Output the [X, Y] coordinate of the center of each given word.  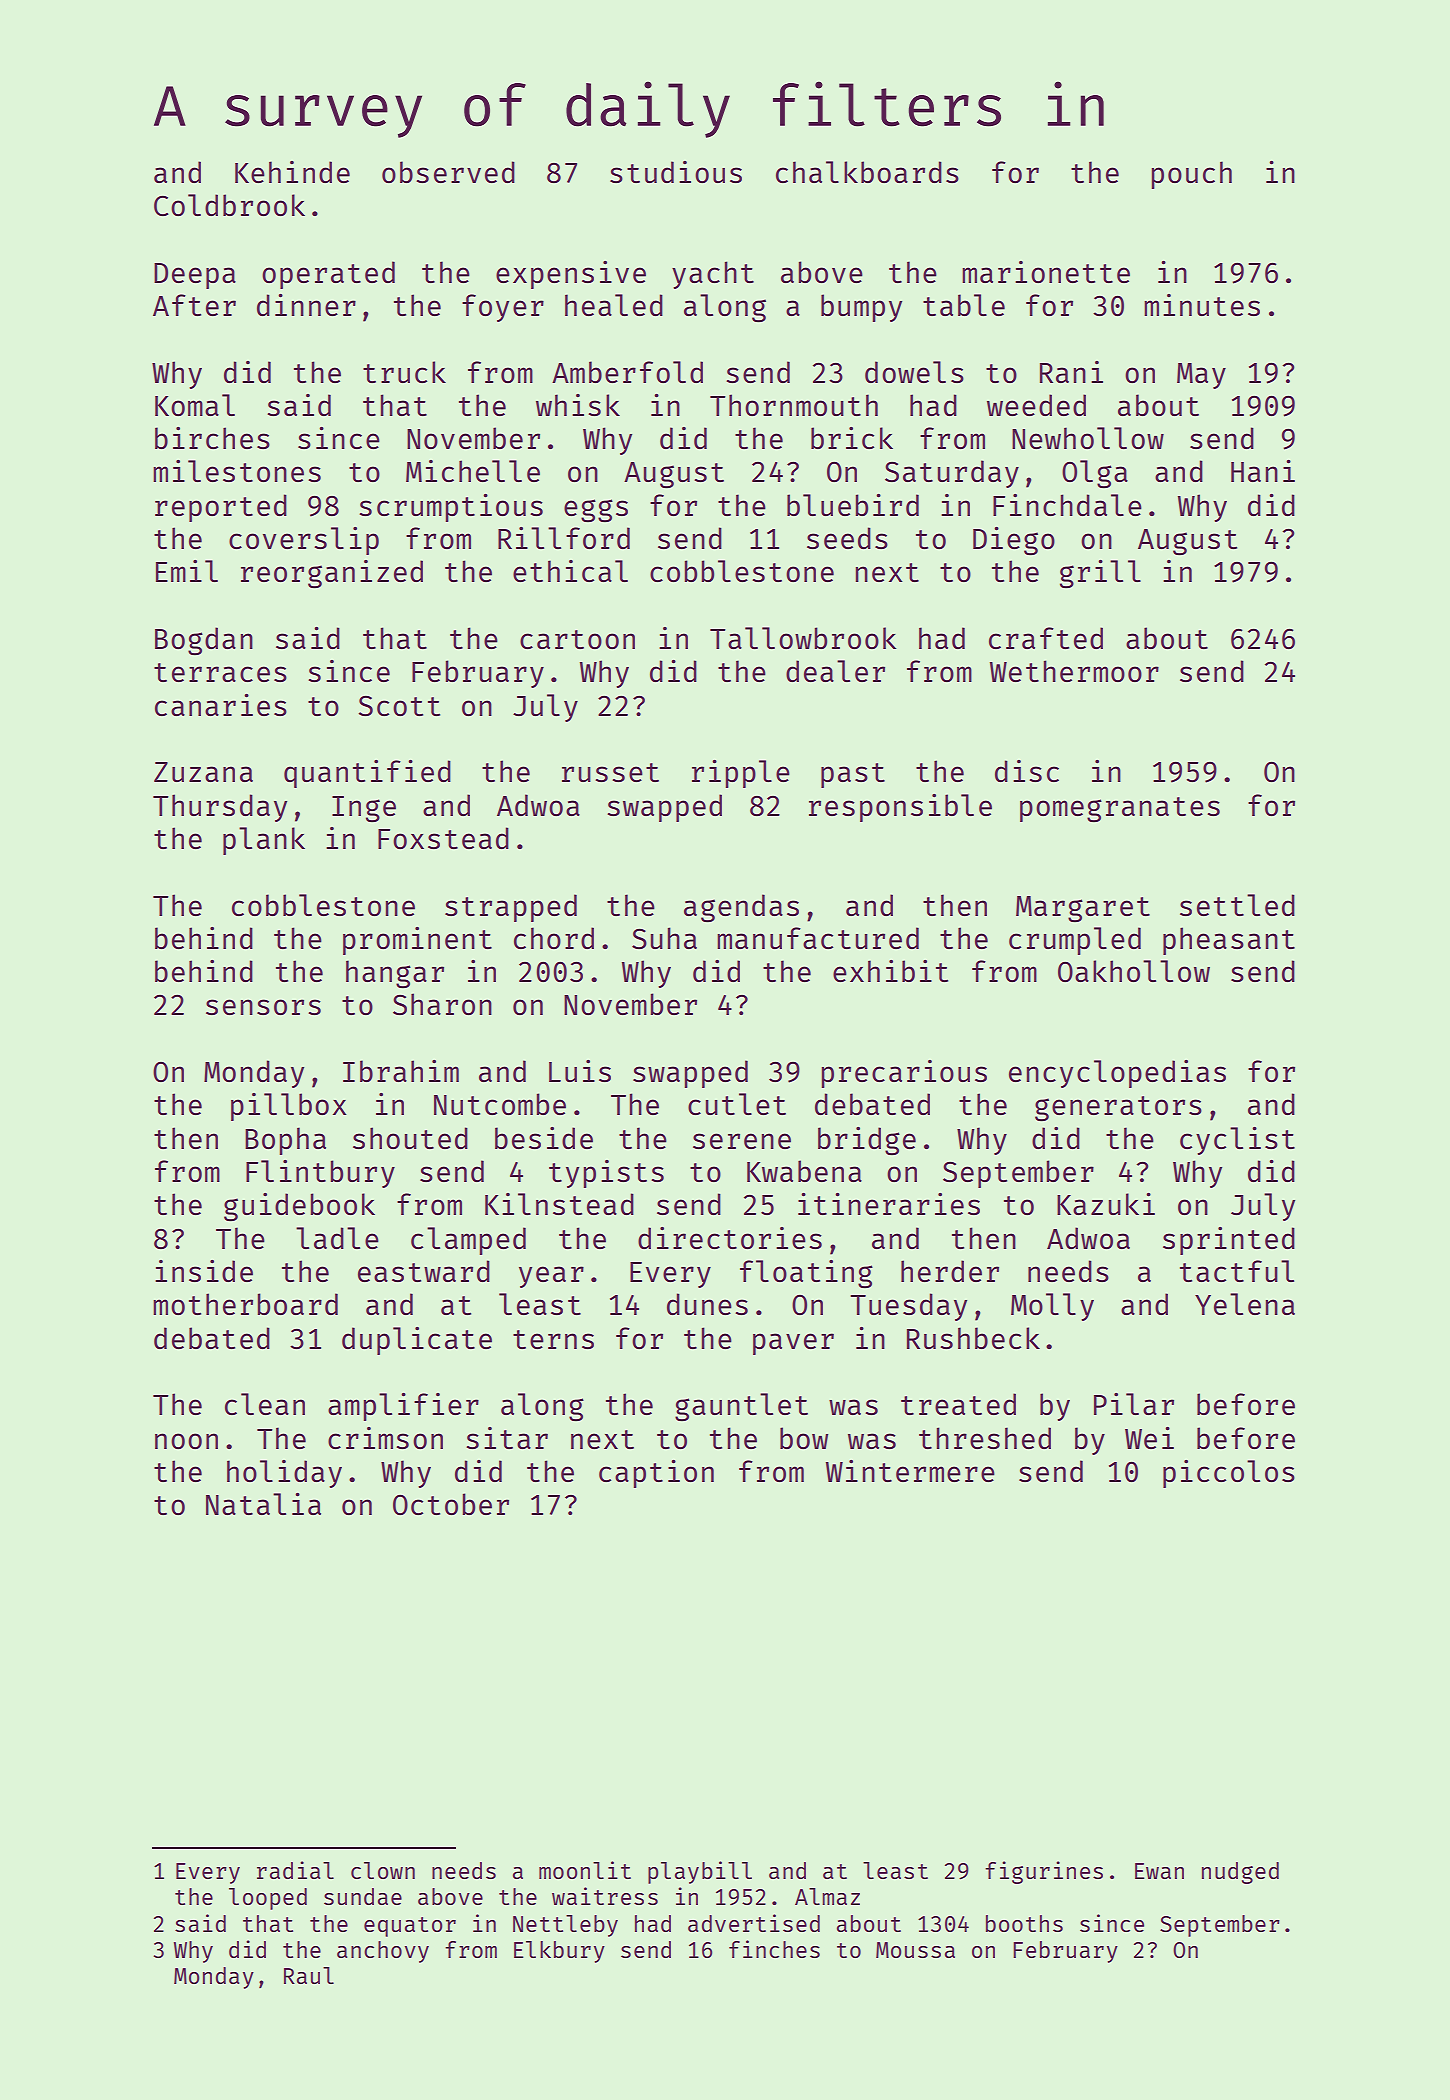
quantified [367, 774]
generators [1118, 1109]
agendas [741, 908]
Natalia [263, 1504]
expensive [571, 275]
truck [404, 372]
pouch [1192, 175]
